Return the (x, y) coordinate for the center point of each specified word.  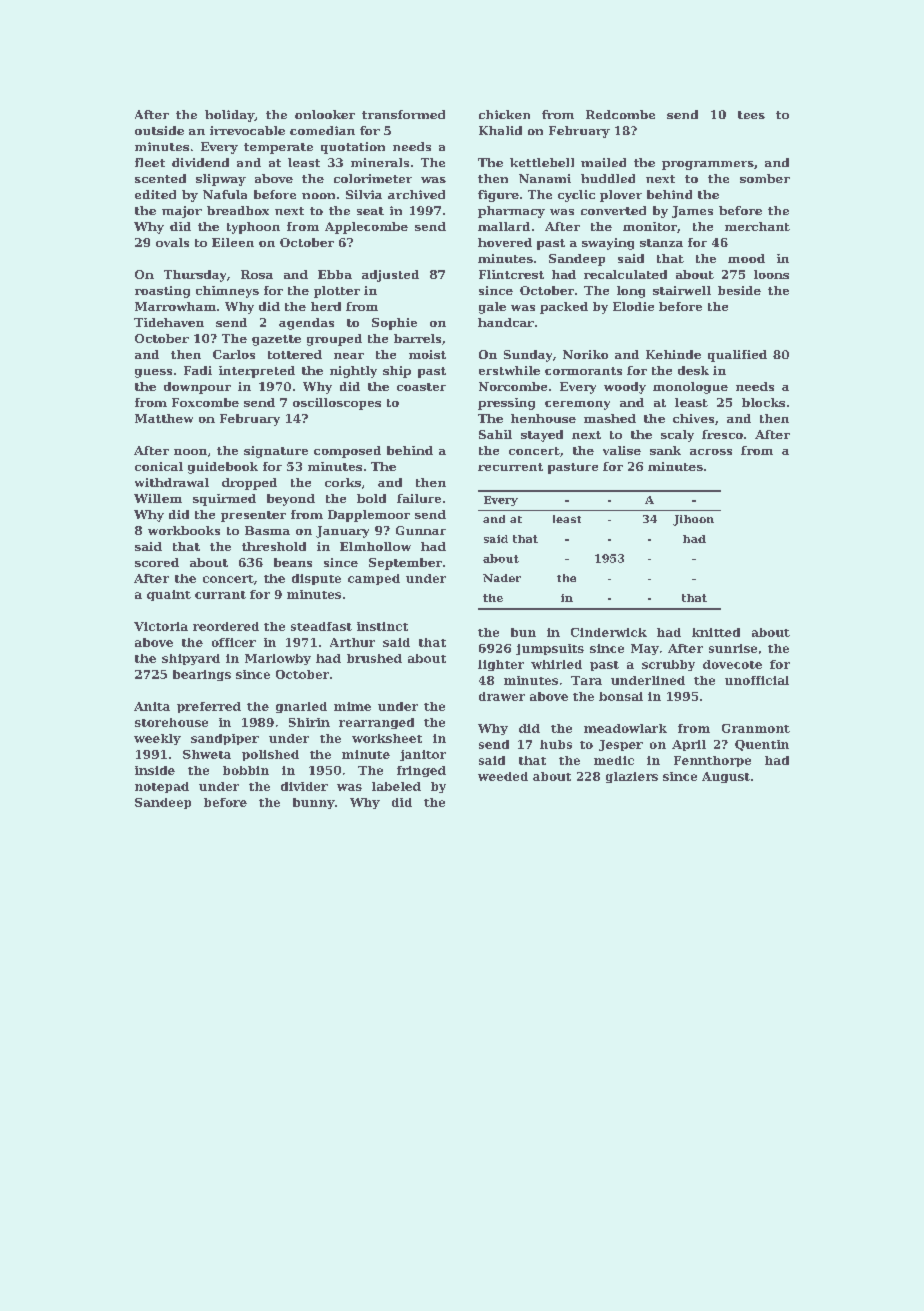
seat (370, 211)
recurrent (510, 467)
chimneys (227, 292)
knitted (716, 632)
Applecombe (366, 228)
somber (765, 178)
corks (343, 482)
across (711, 452)
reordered (226, 626)
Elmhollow (375, 546)
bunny (314, 803)
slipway (221, 180)
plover (621, 196)
